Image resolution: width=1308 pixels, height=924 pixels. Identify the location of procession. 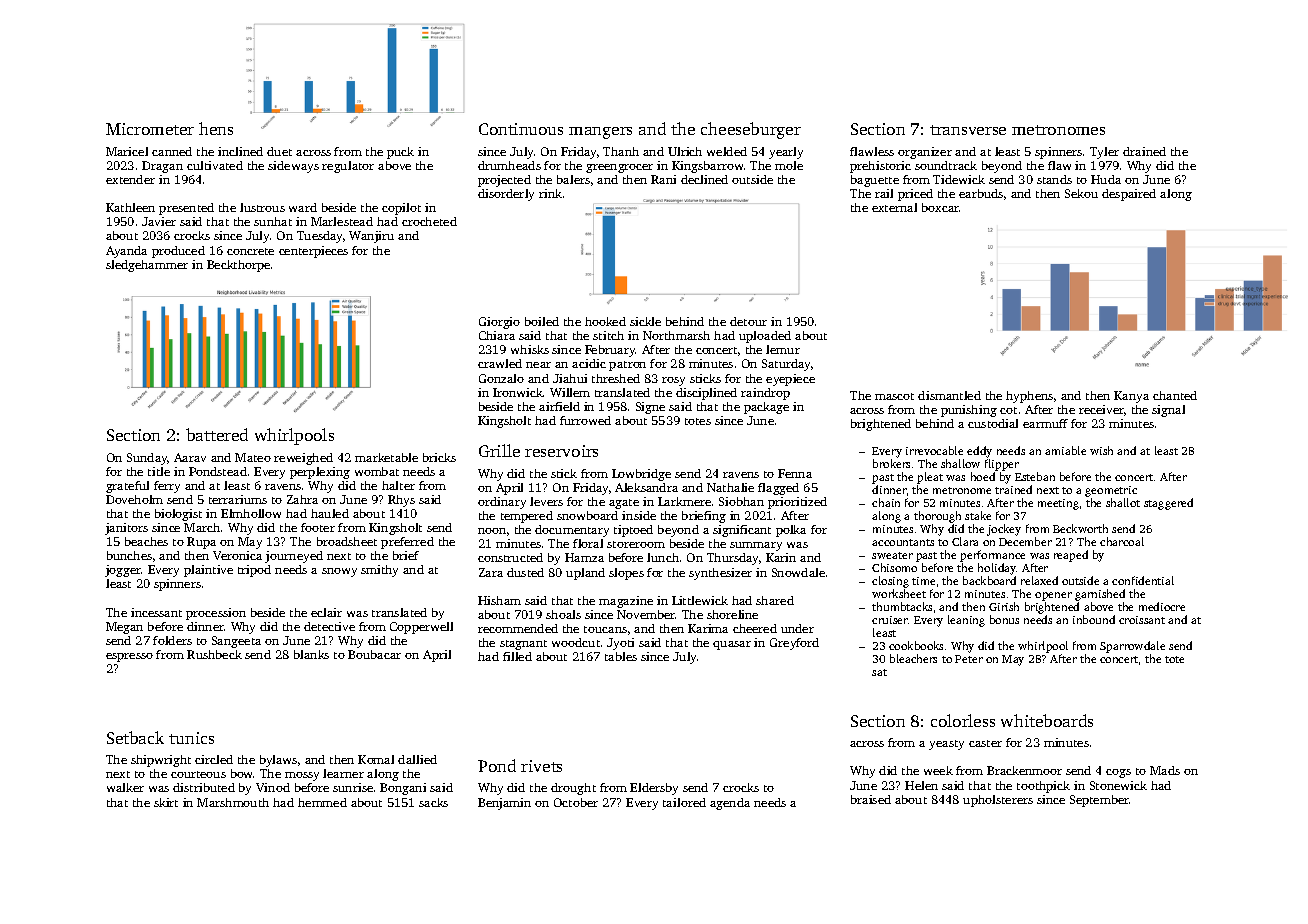
(216, 614).
